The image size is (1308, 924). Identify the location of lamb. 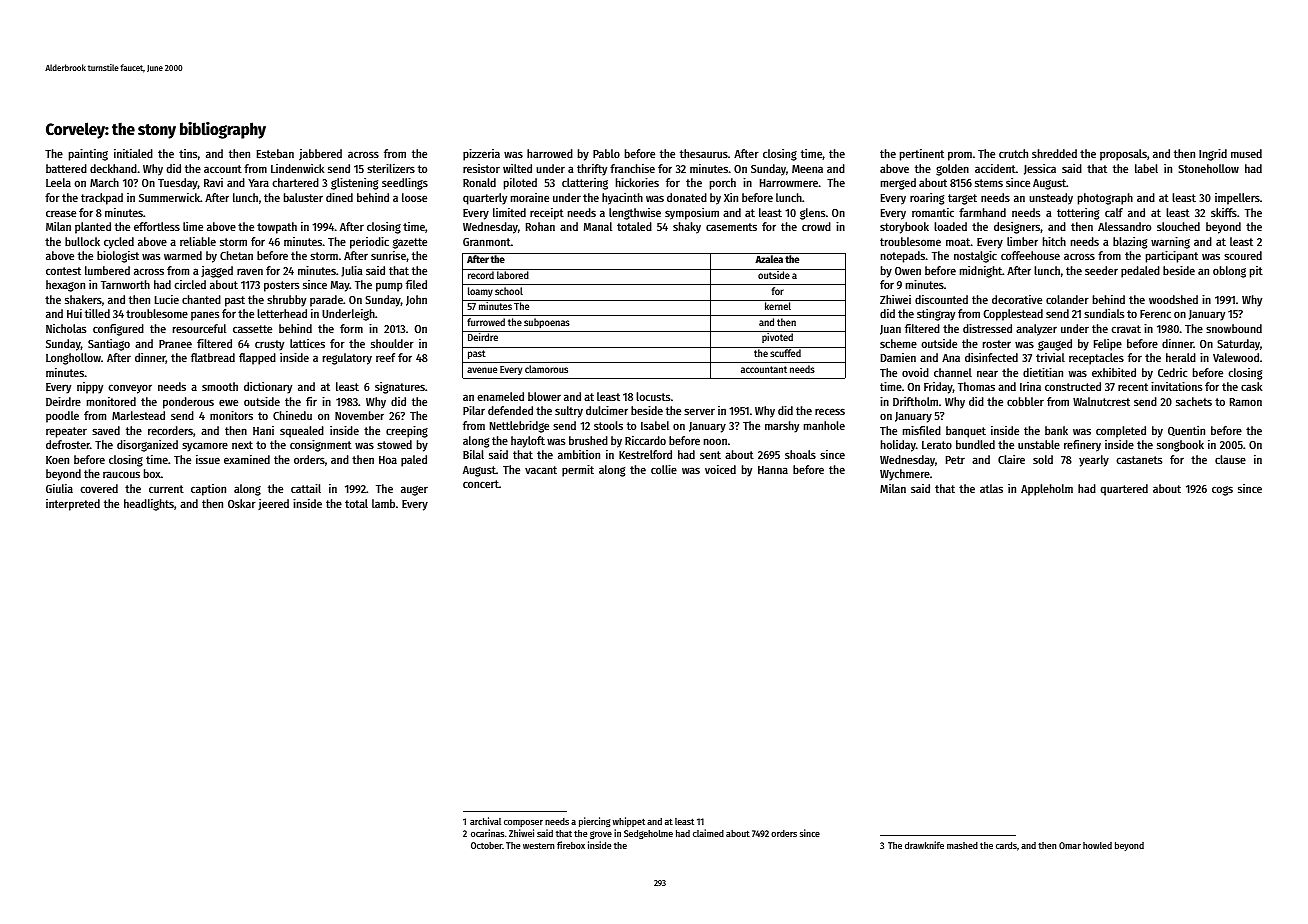
(383, 503).
